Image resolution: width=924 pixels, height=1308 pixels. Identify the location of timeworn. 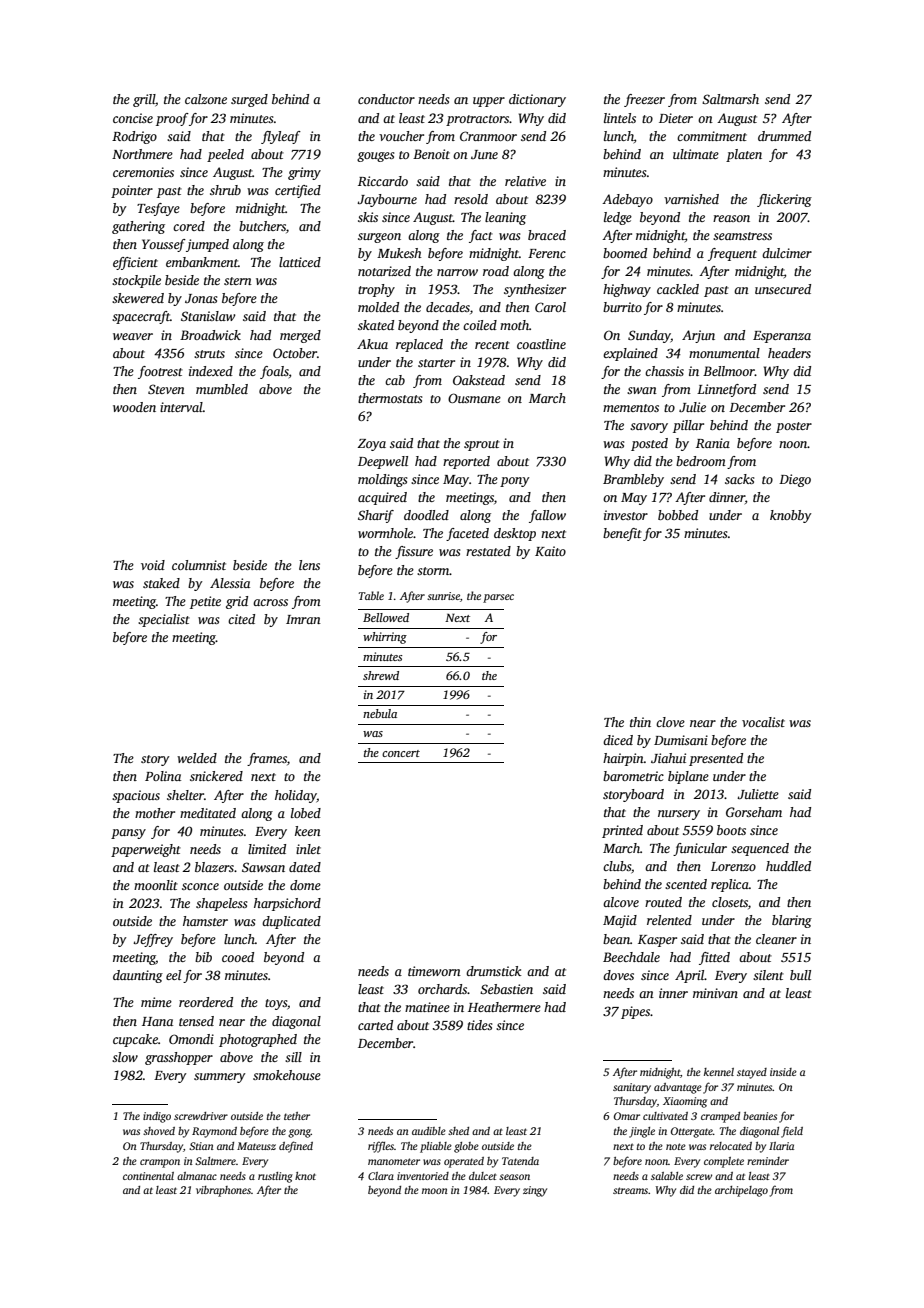
(434, 971).
